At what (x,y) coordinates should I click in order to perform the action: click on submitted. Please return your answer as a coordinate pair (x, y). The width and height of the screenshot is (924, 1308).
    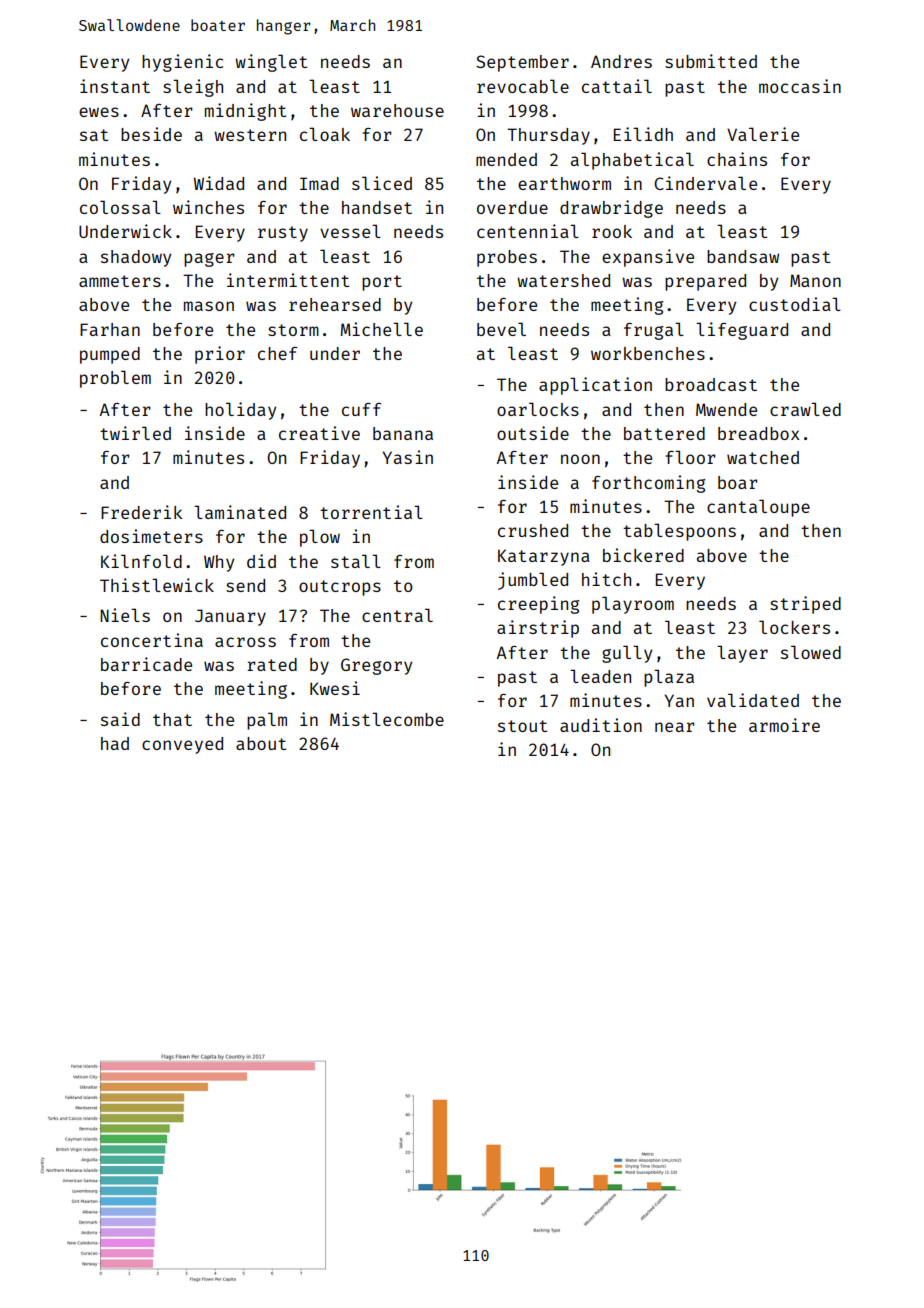
    Looking at the image, I should click on (711, 61).
